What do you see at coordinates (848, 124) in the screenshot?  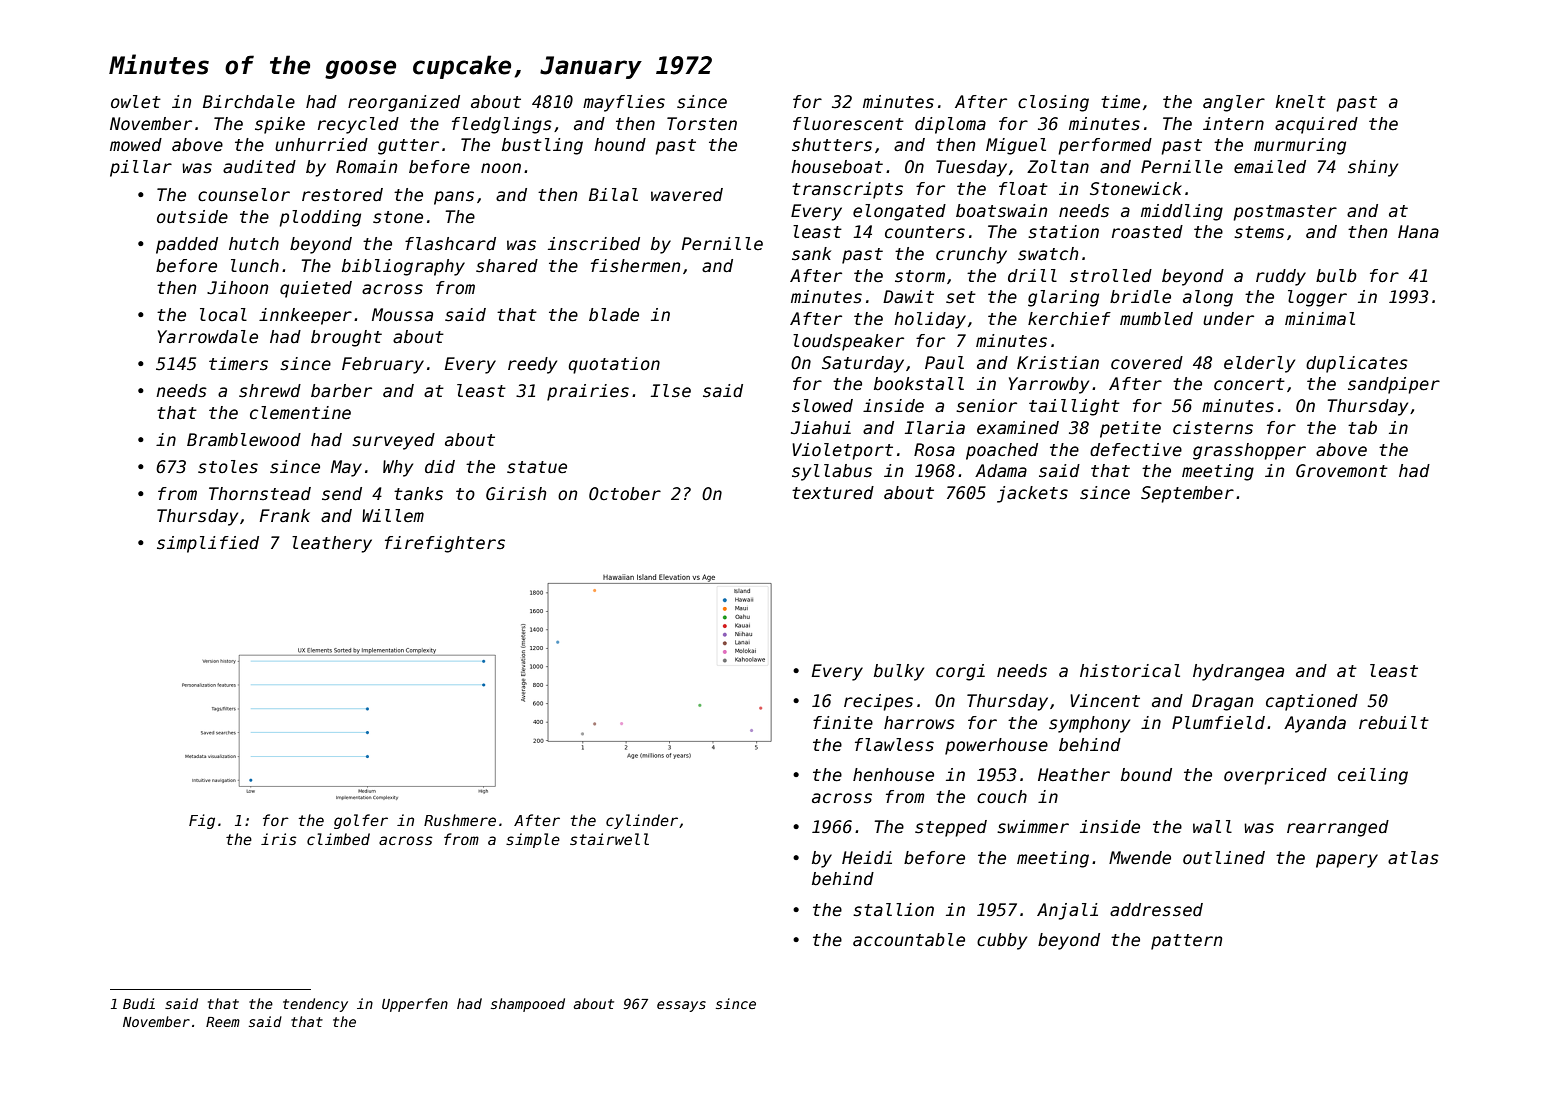 I see `fluorescent` at bounding box center [848, 124].
